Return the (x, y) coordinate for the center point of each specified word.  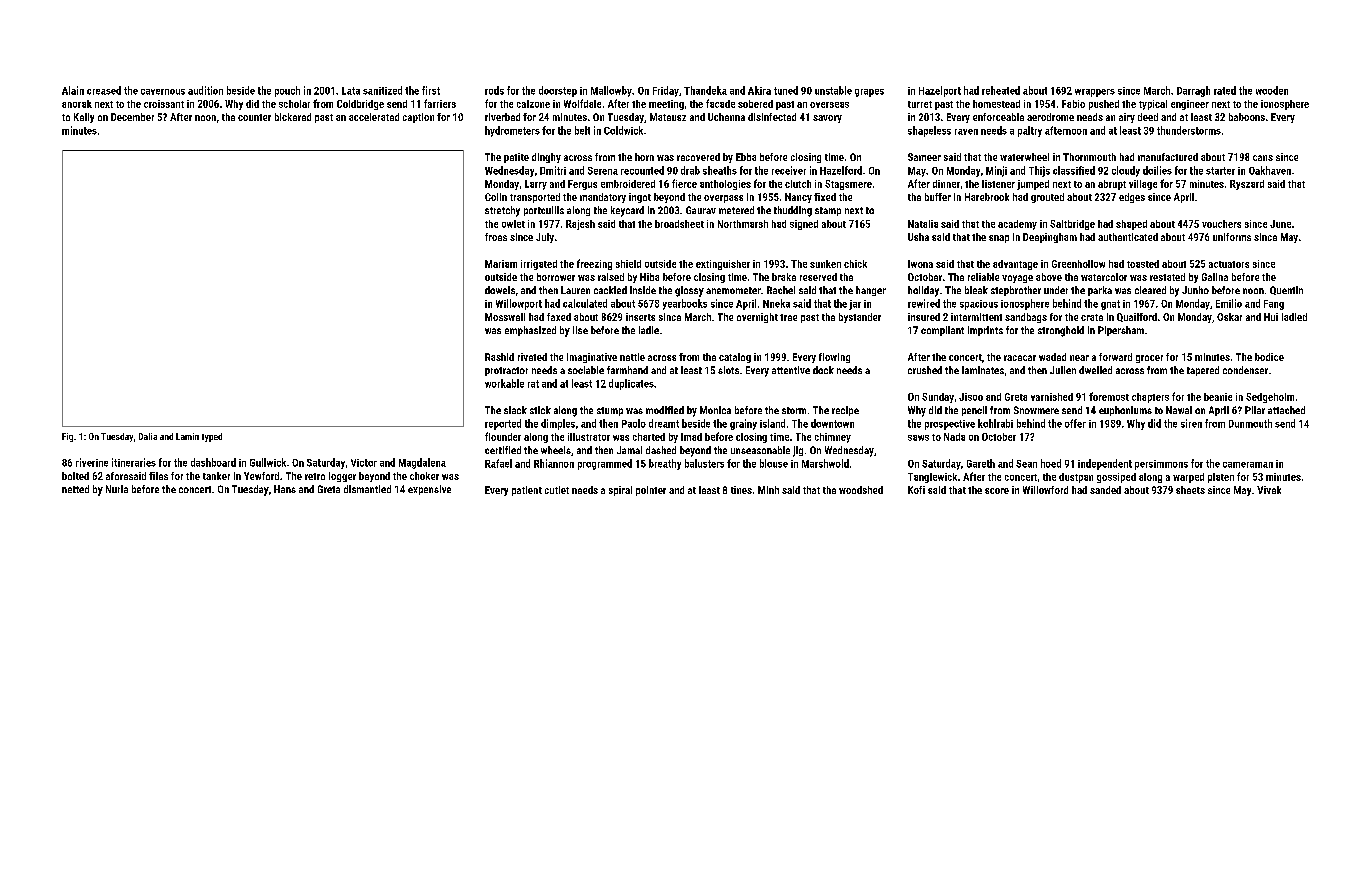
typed (212, 437)
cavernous (163, 92)
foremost (1109, 396)
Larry (536, 185)
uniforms (1232, 237)
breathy (665, 464)
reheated (1001, 90)
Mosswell (505, 317)
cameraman (1248, 465)
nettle (632, 357)
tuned (786, 90)
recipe (845, 411)
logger (342, 477)
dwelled (1095, 370)
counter (254, 117)
